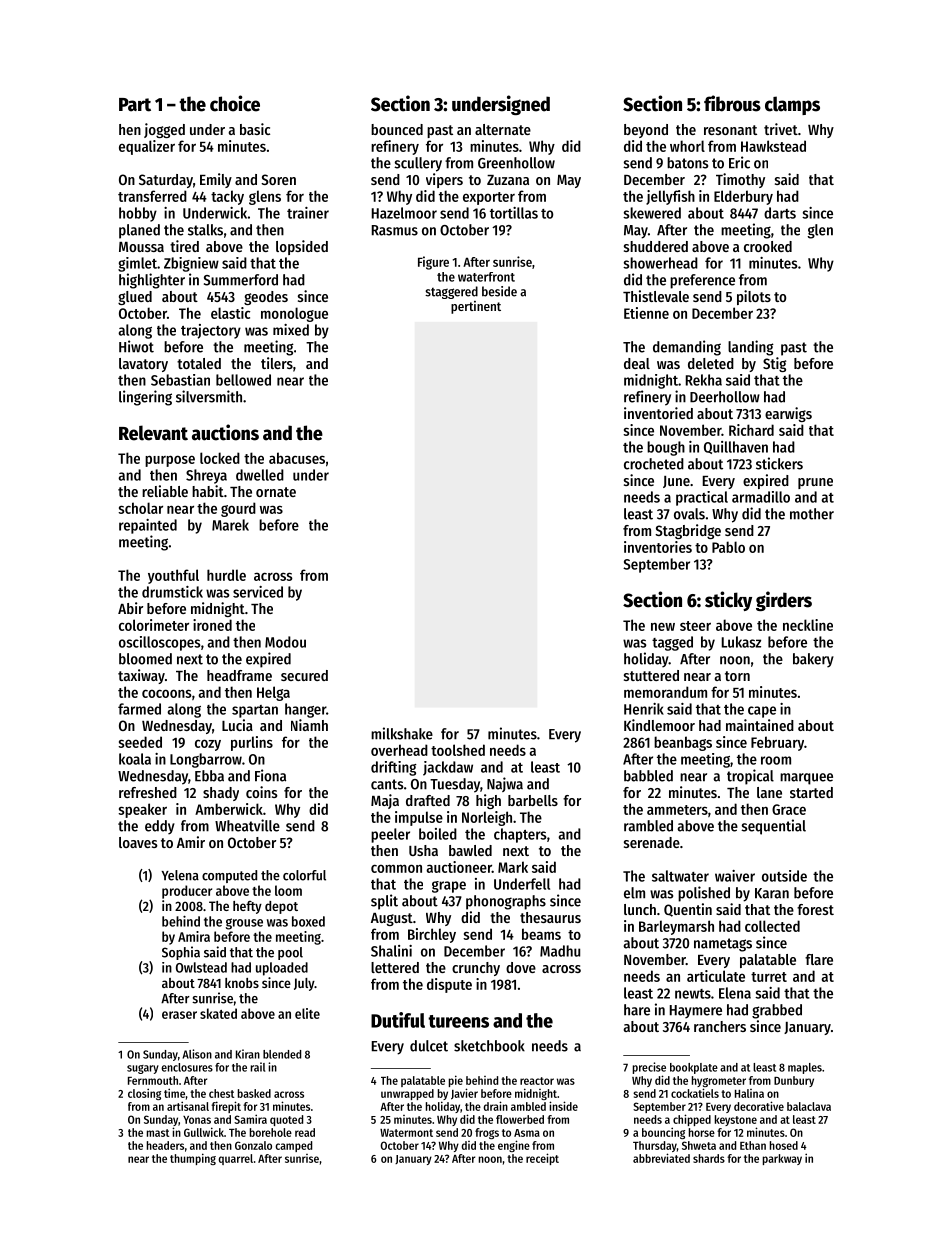 Image resolution: width=952 pixels, height=1233 pixels. What do you see at coordinates (658, 413) in the screenshot?
I see `inventoried` at bounding box center [658, 413].
